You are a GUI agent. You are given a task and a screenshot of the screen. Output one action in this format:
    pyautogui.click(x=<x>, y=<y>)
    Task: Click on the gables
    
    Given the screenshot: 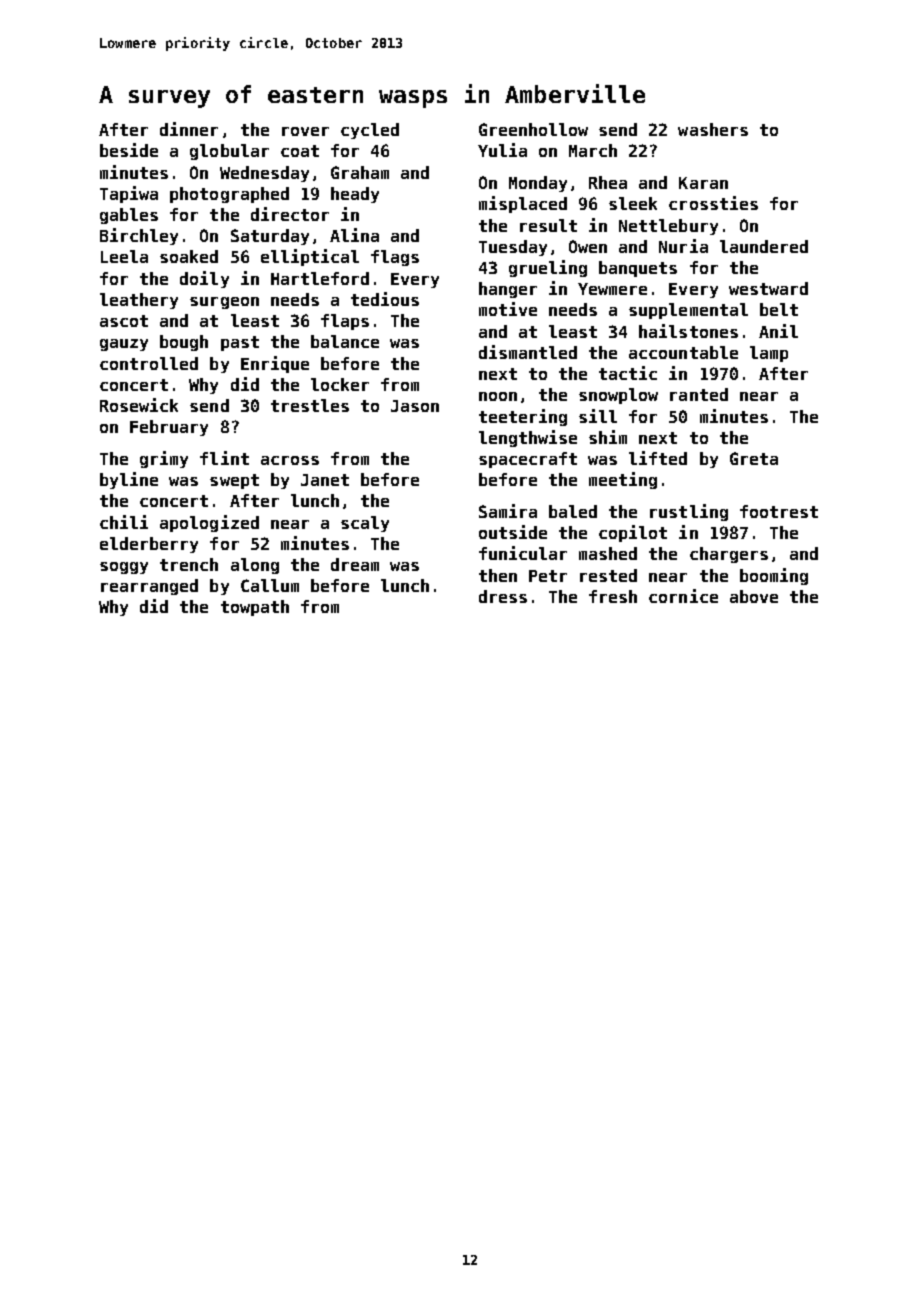 What is the action you would take?
    pyautogui.click(x=129, y=216)
